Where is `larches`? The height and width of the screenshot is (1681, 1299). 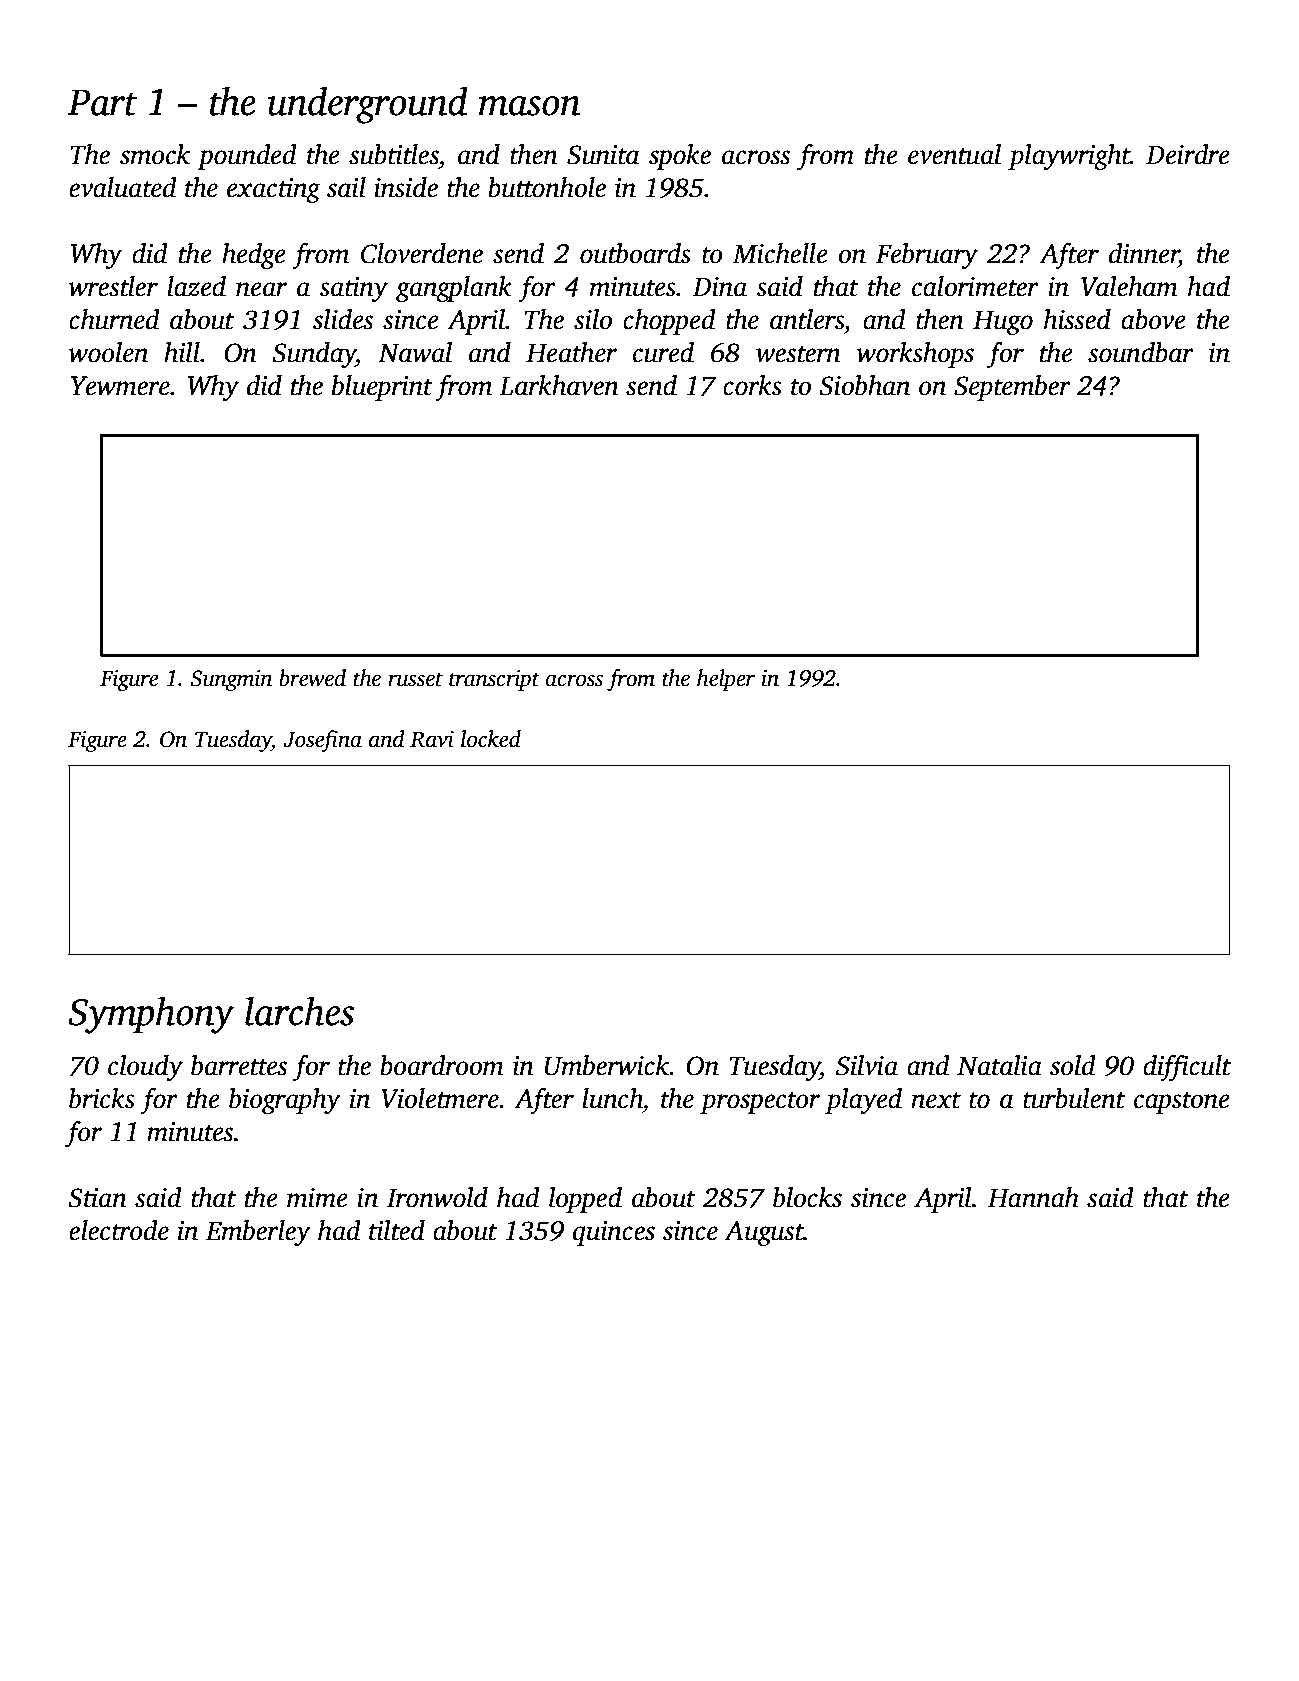
larches is located at coordinates (299, 1011).
